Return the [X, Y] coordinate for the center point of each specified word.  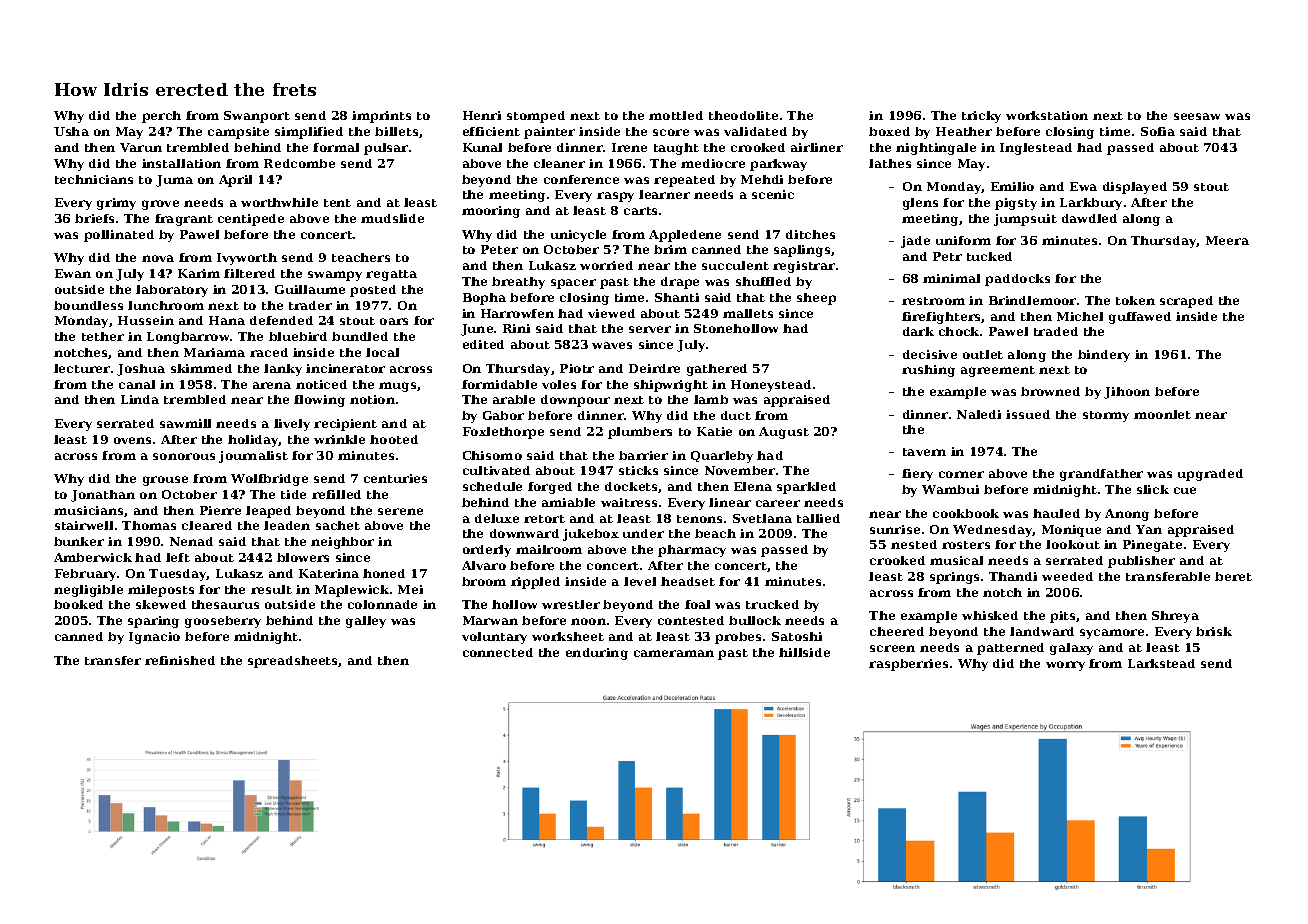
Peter [499, 249]
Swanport [257, 117]
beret [1233, 576]
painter [549, 133]
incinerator [345, 368]
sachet [338, 525]
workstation [1047, 115]
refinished [180, 660]
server [650, 329]
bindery [1104, 356]
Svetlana [762, 518]
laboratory [172, 291]
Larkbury [1091, 204]
